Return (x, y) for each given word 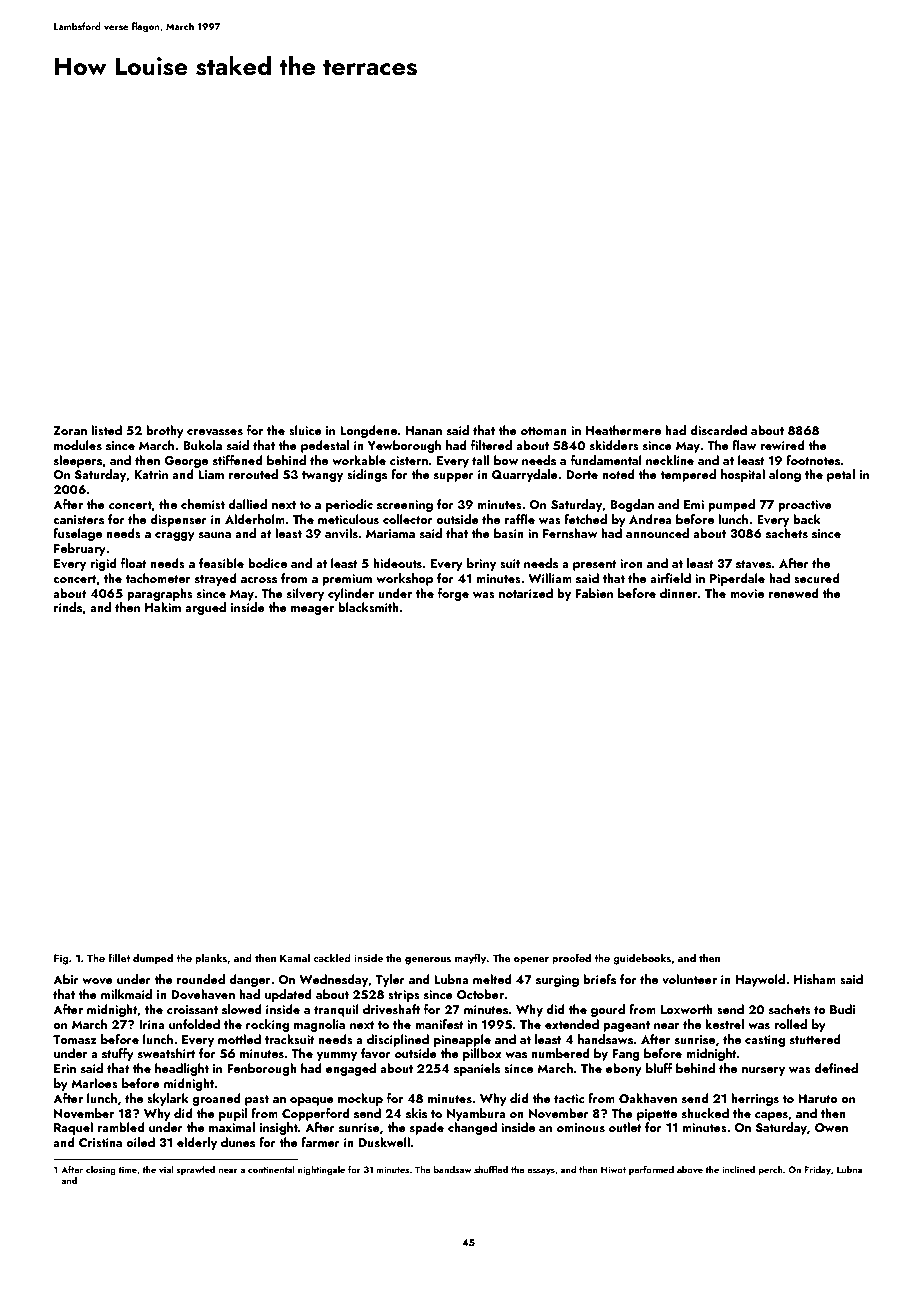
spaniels (477, 1069)
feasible (221, 563)
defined (836, 1068)
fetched (585, 519)
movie (747, 593)
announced (657, 533)
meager (312, 610)
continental (271, 1169)
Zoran (70, 430)
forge (453, 594)
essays (541, 1171)
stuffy (118, 1054)
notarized (526, 593)
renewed (794, 593)
